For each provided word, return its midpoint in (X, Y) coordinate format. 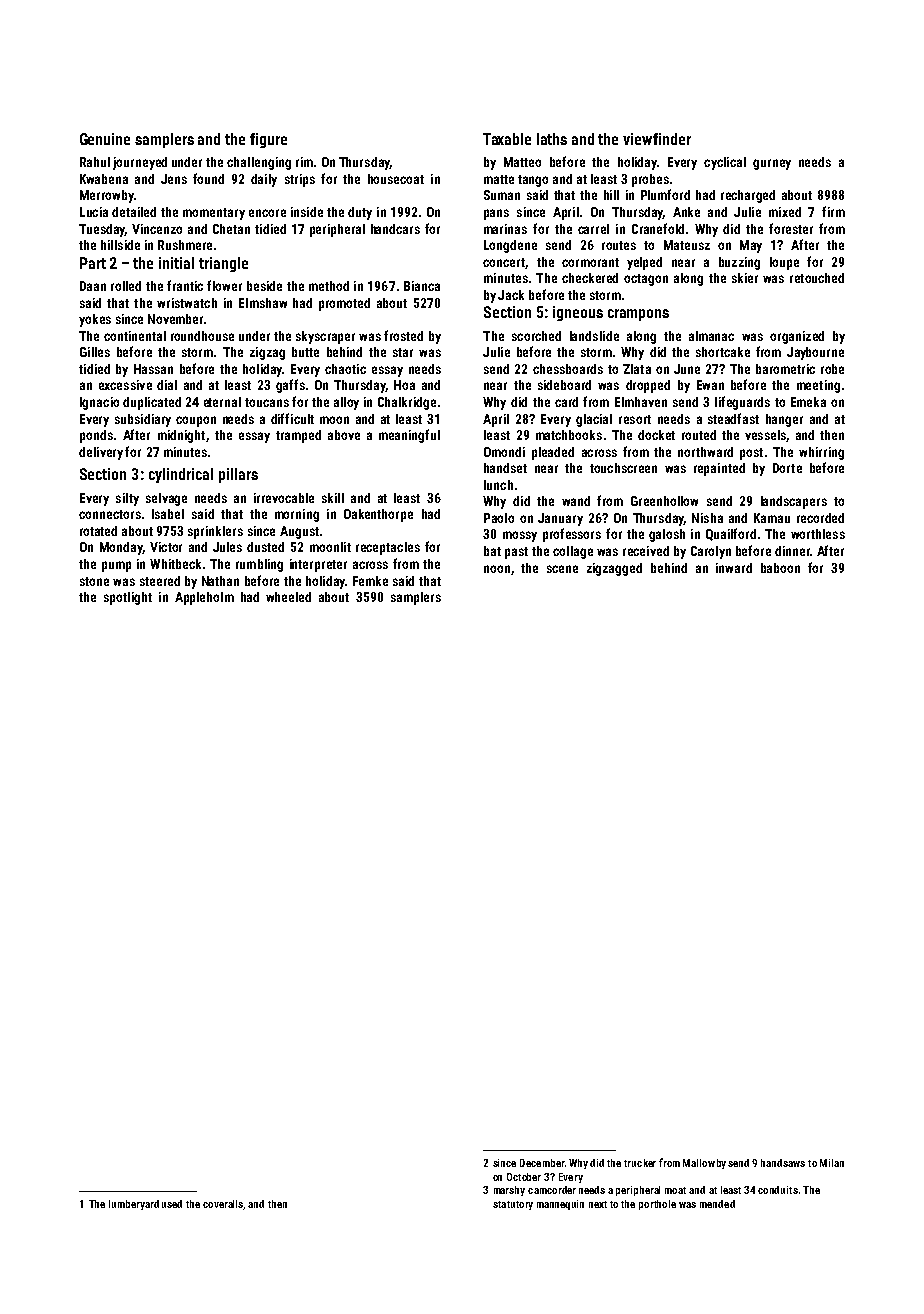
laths (552, 139)
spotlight (128, 598)
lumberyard (134, 1205)
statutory (513, 1205)
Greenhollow (664, 501)
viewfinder (657, 139)
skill (333, 498)
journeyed (140, 163)
